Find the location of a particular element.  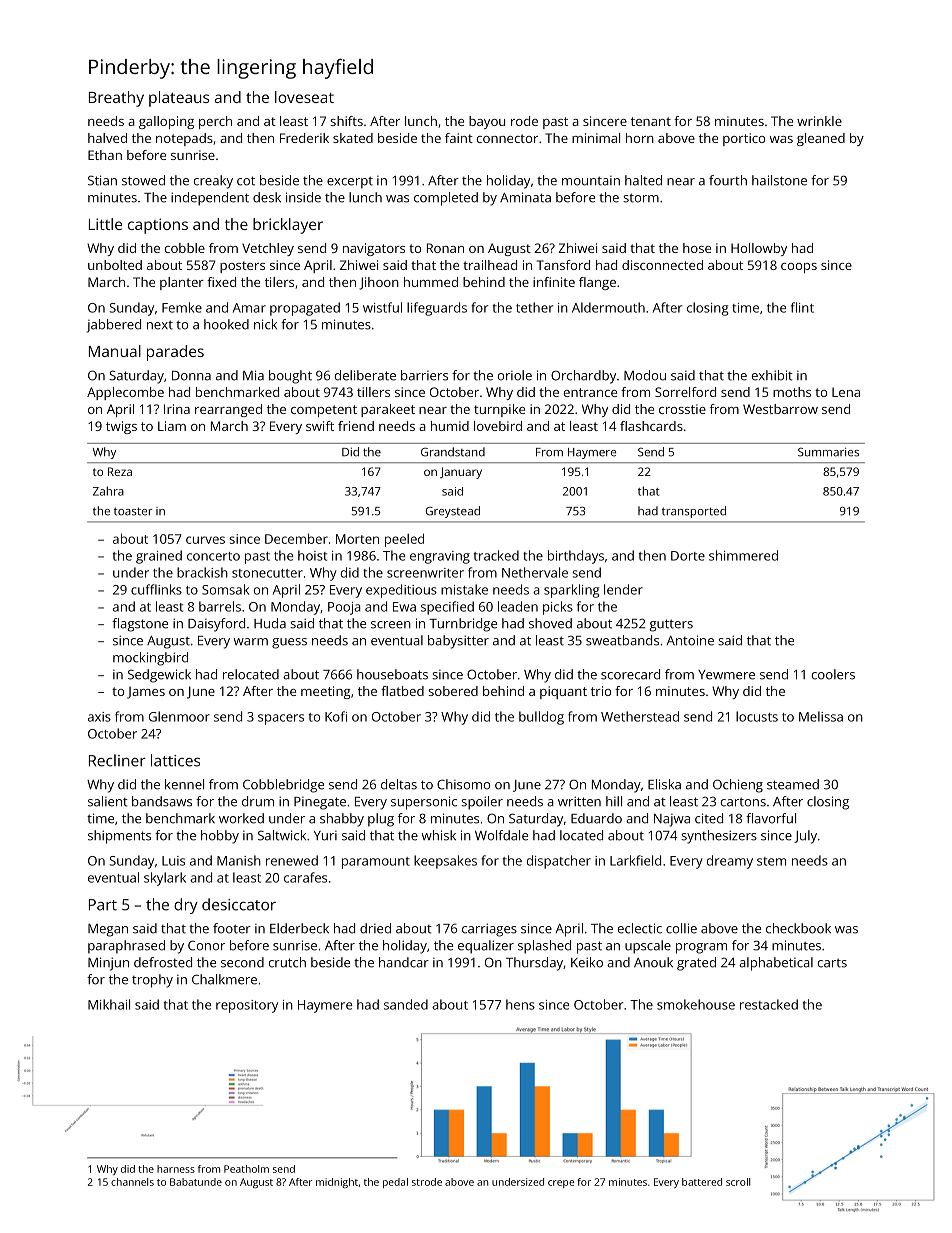

scroll is located at coordinates (738, 1182).
